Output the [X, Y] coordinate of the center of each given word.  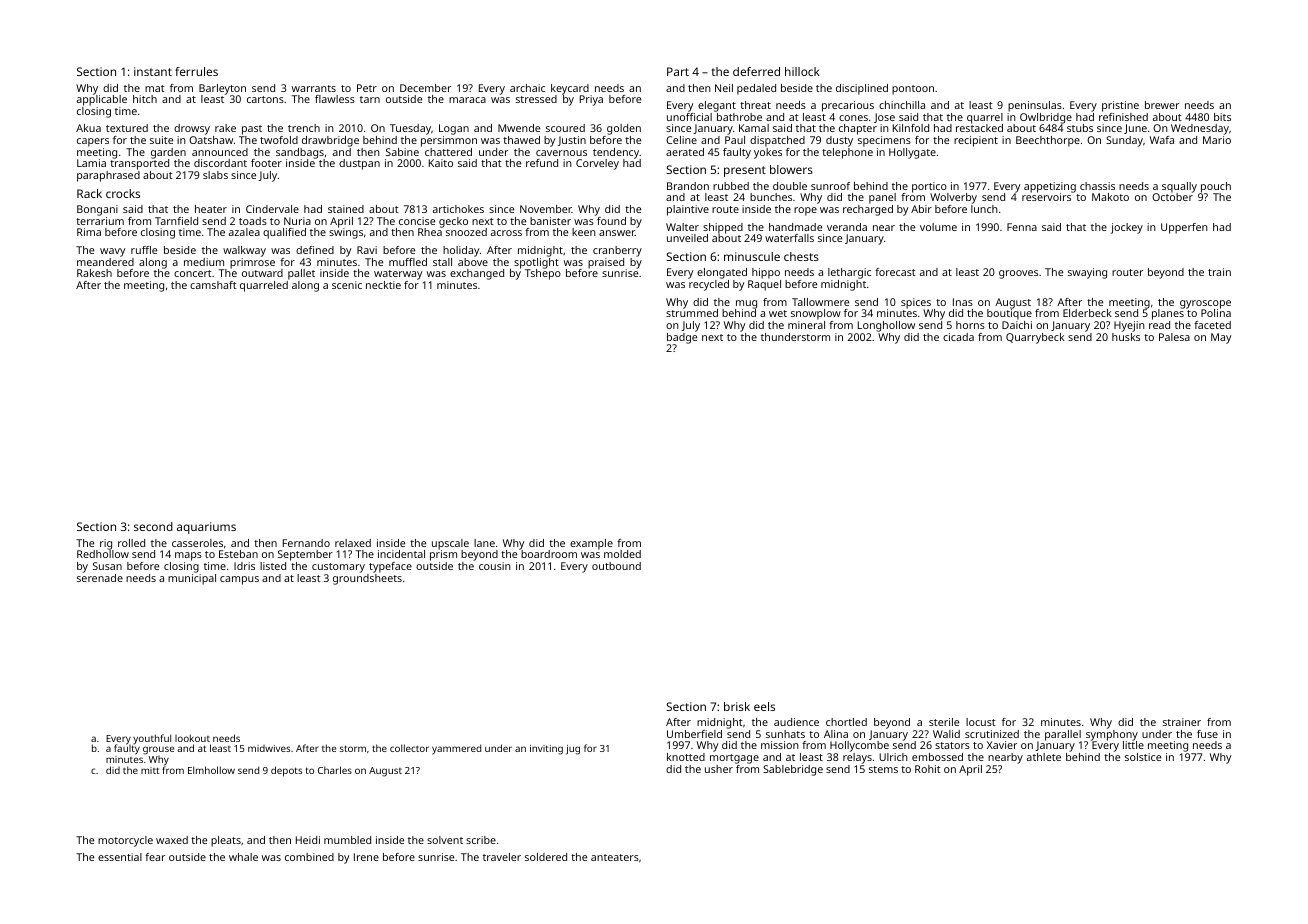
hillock [802, 71]
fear [155, 857]
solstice [1143, 757]
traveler [502, 857]
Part [678, 71]
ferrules [196, 71]
